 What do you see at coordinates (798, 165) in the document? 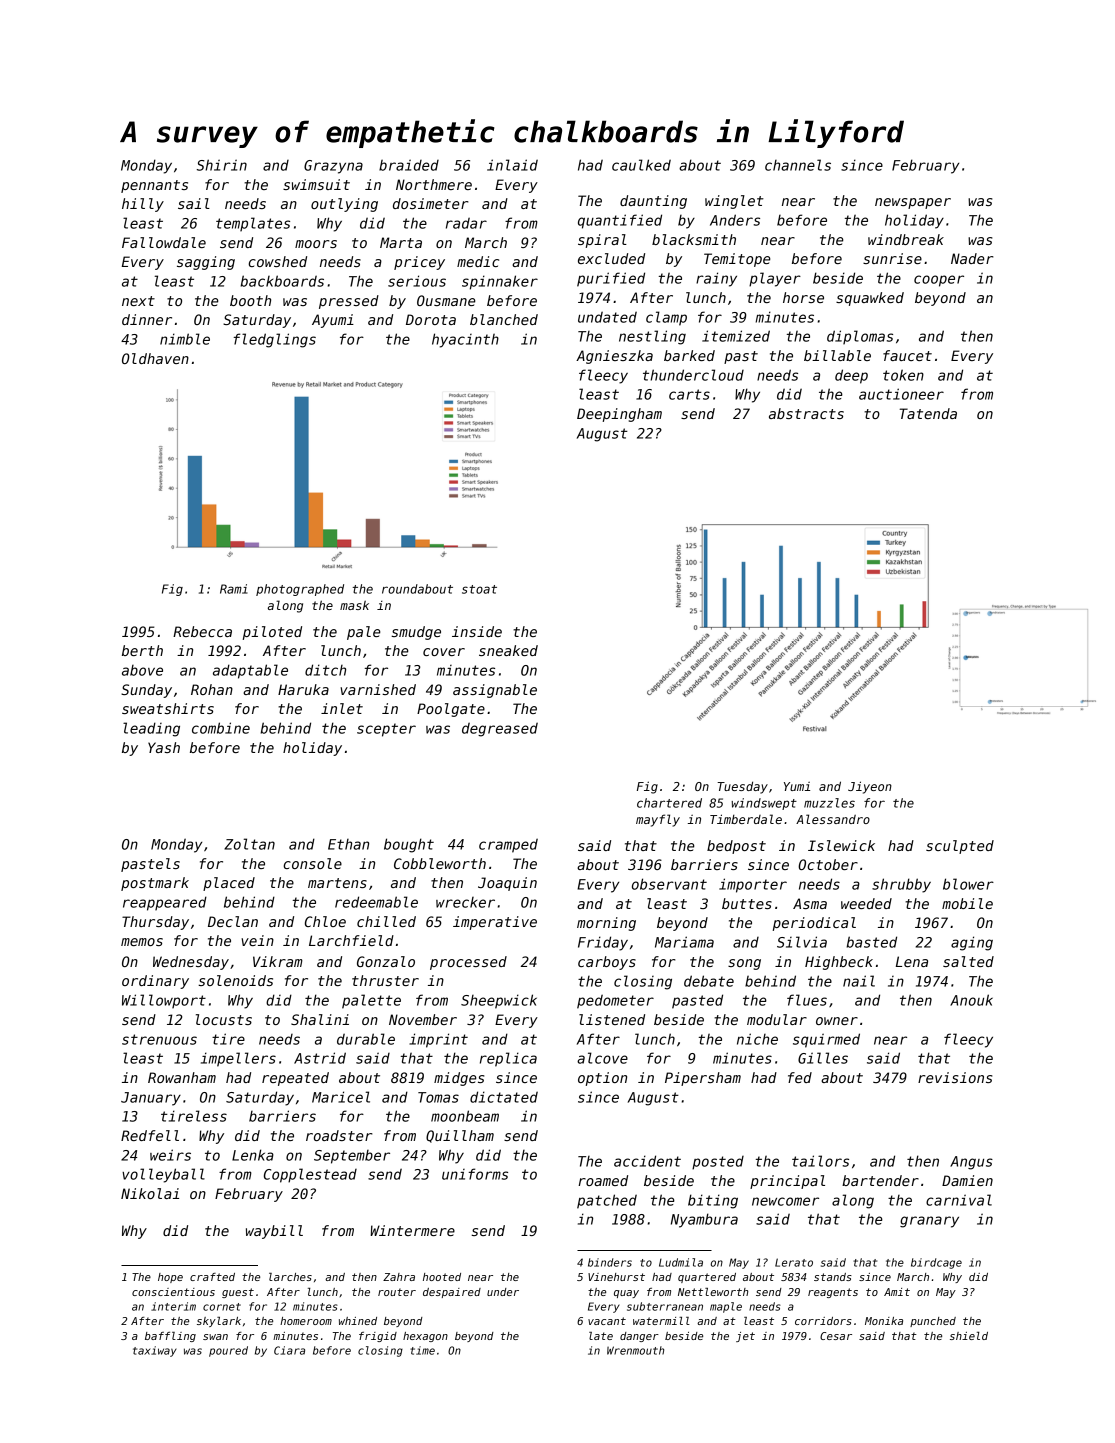
I see `channels` at bounding box center [798, 165].
